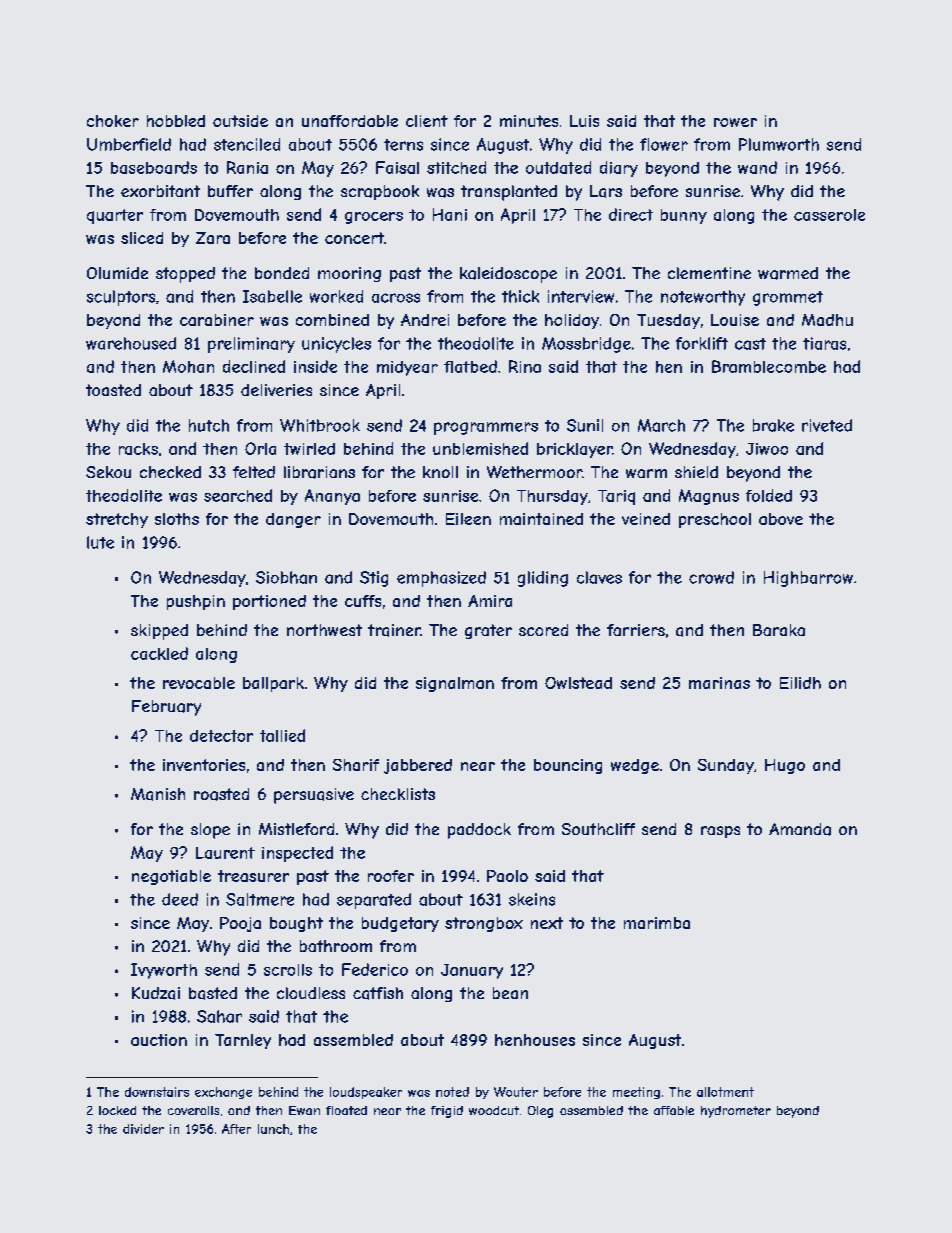  I want to click on roofer, so click(391, 876).
